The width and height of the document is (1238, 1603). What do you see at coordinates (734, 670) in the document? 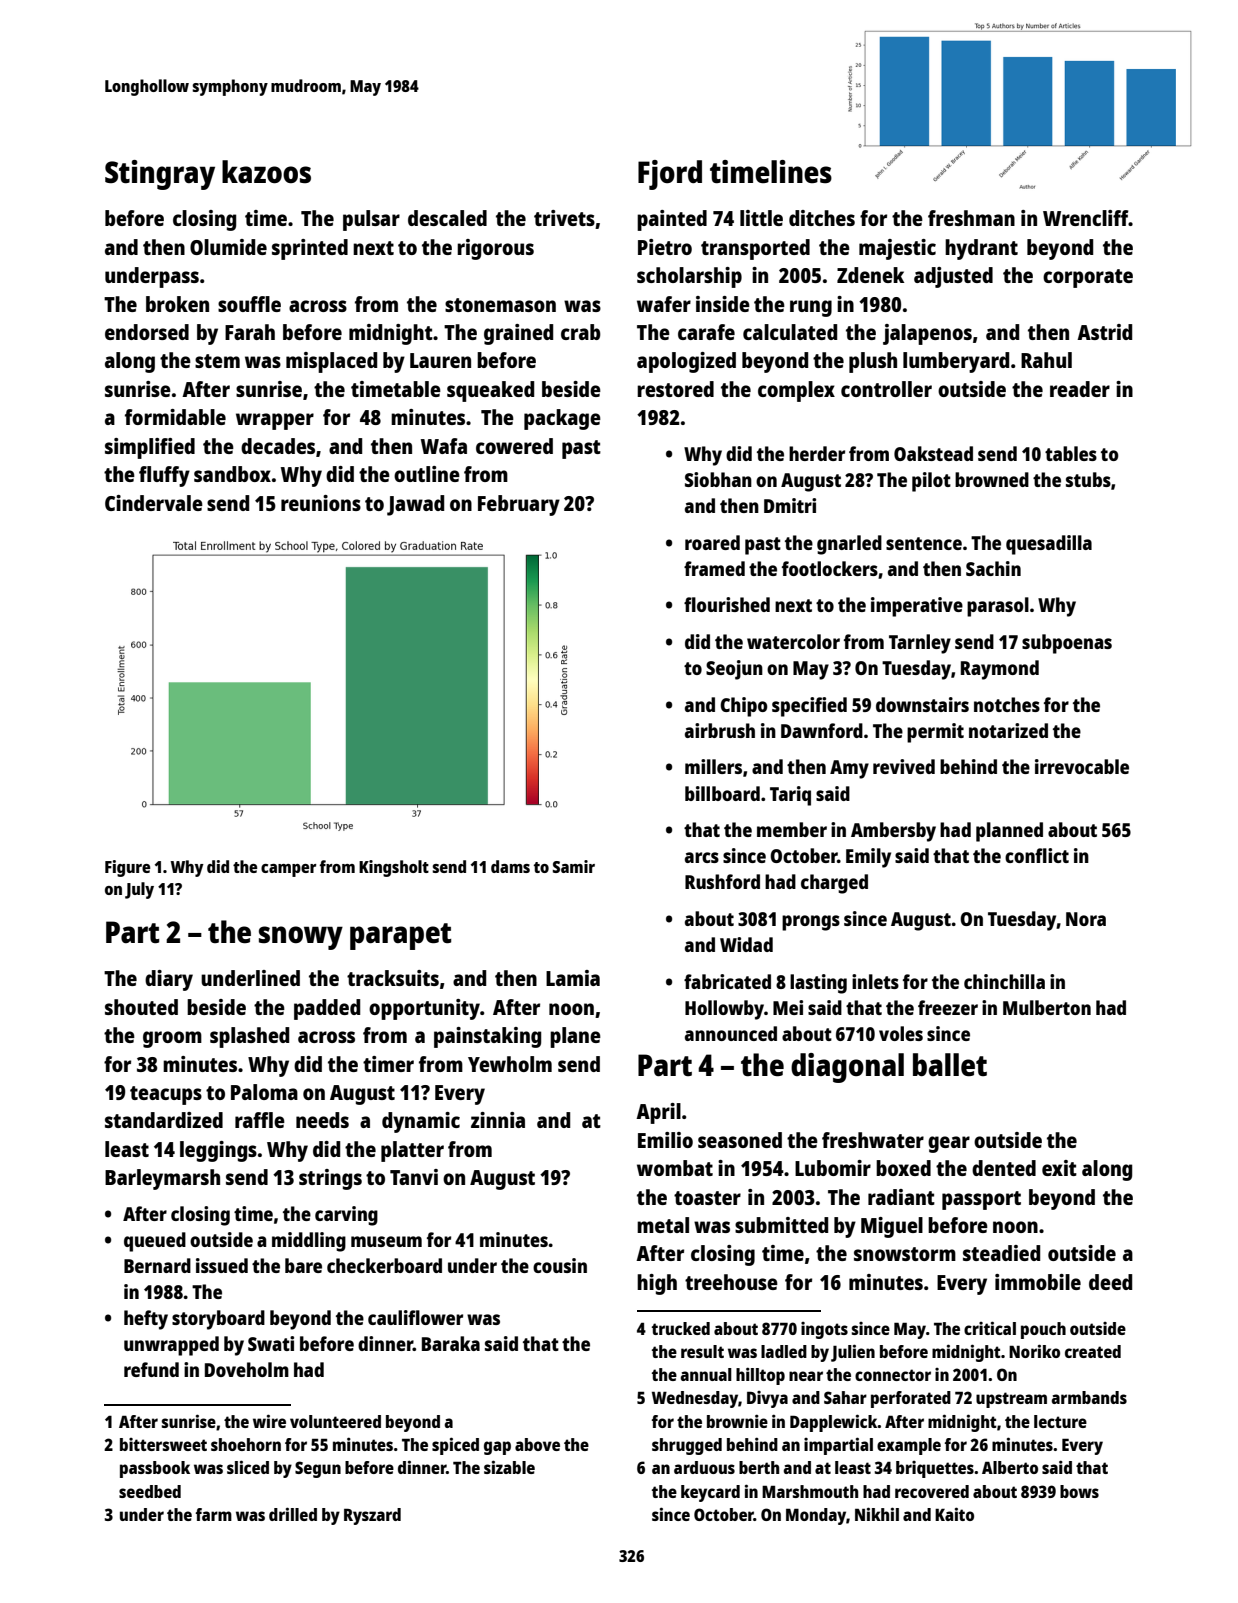
I see `Seojun` at bounding box center [734, 670].
